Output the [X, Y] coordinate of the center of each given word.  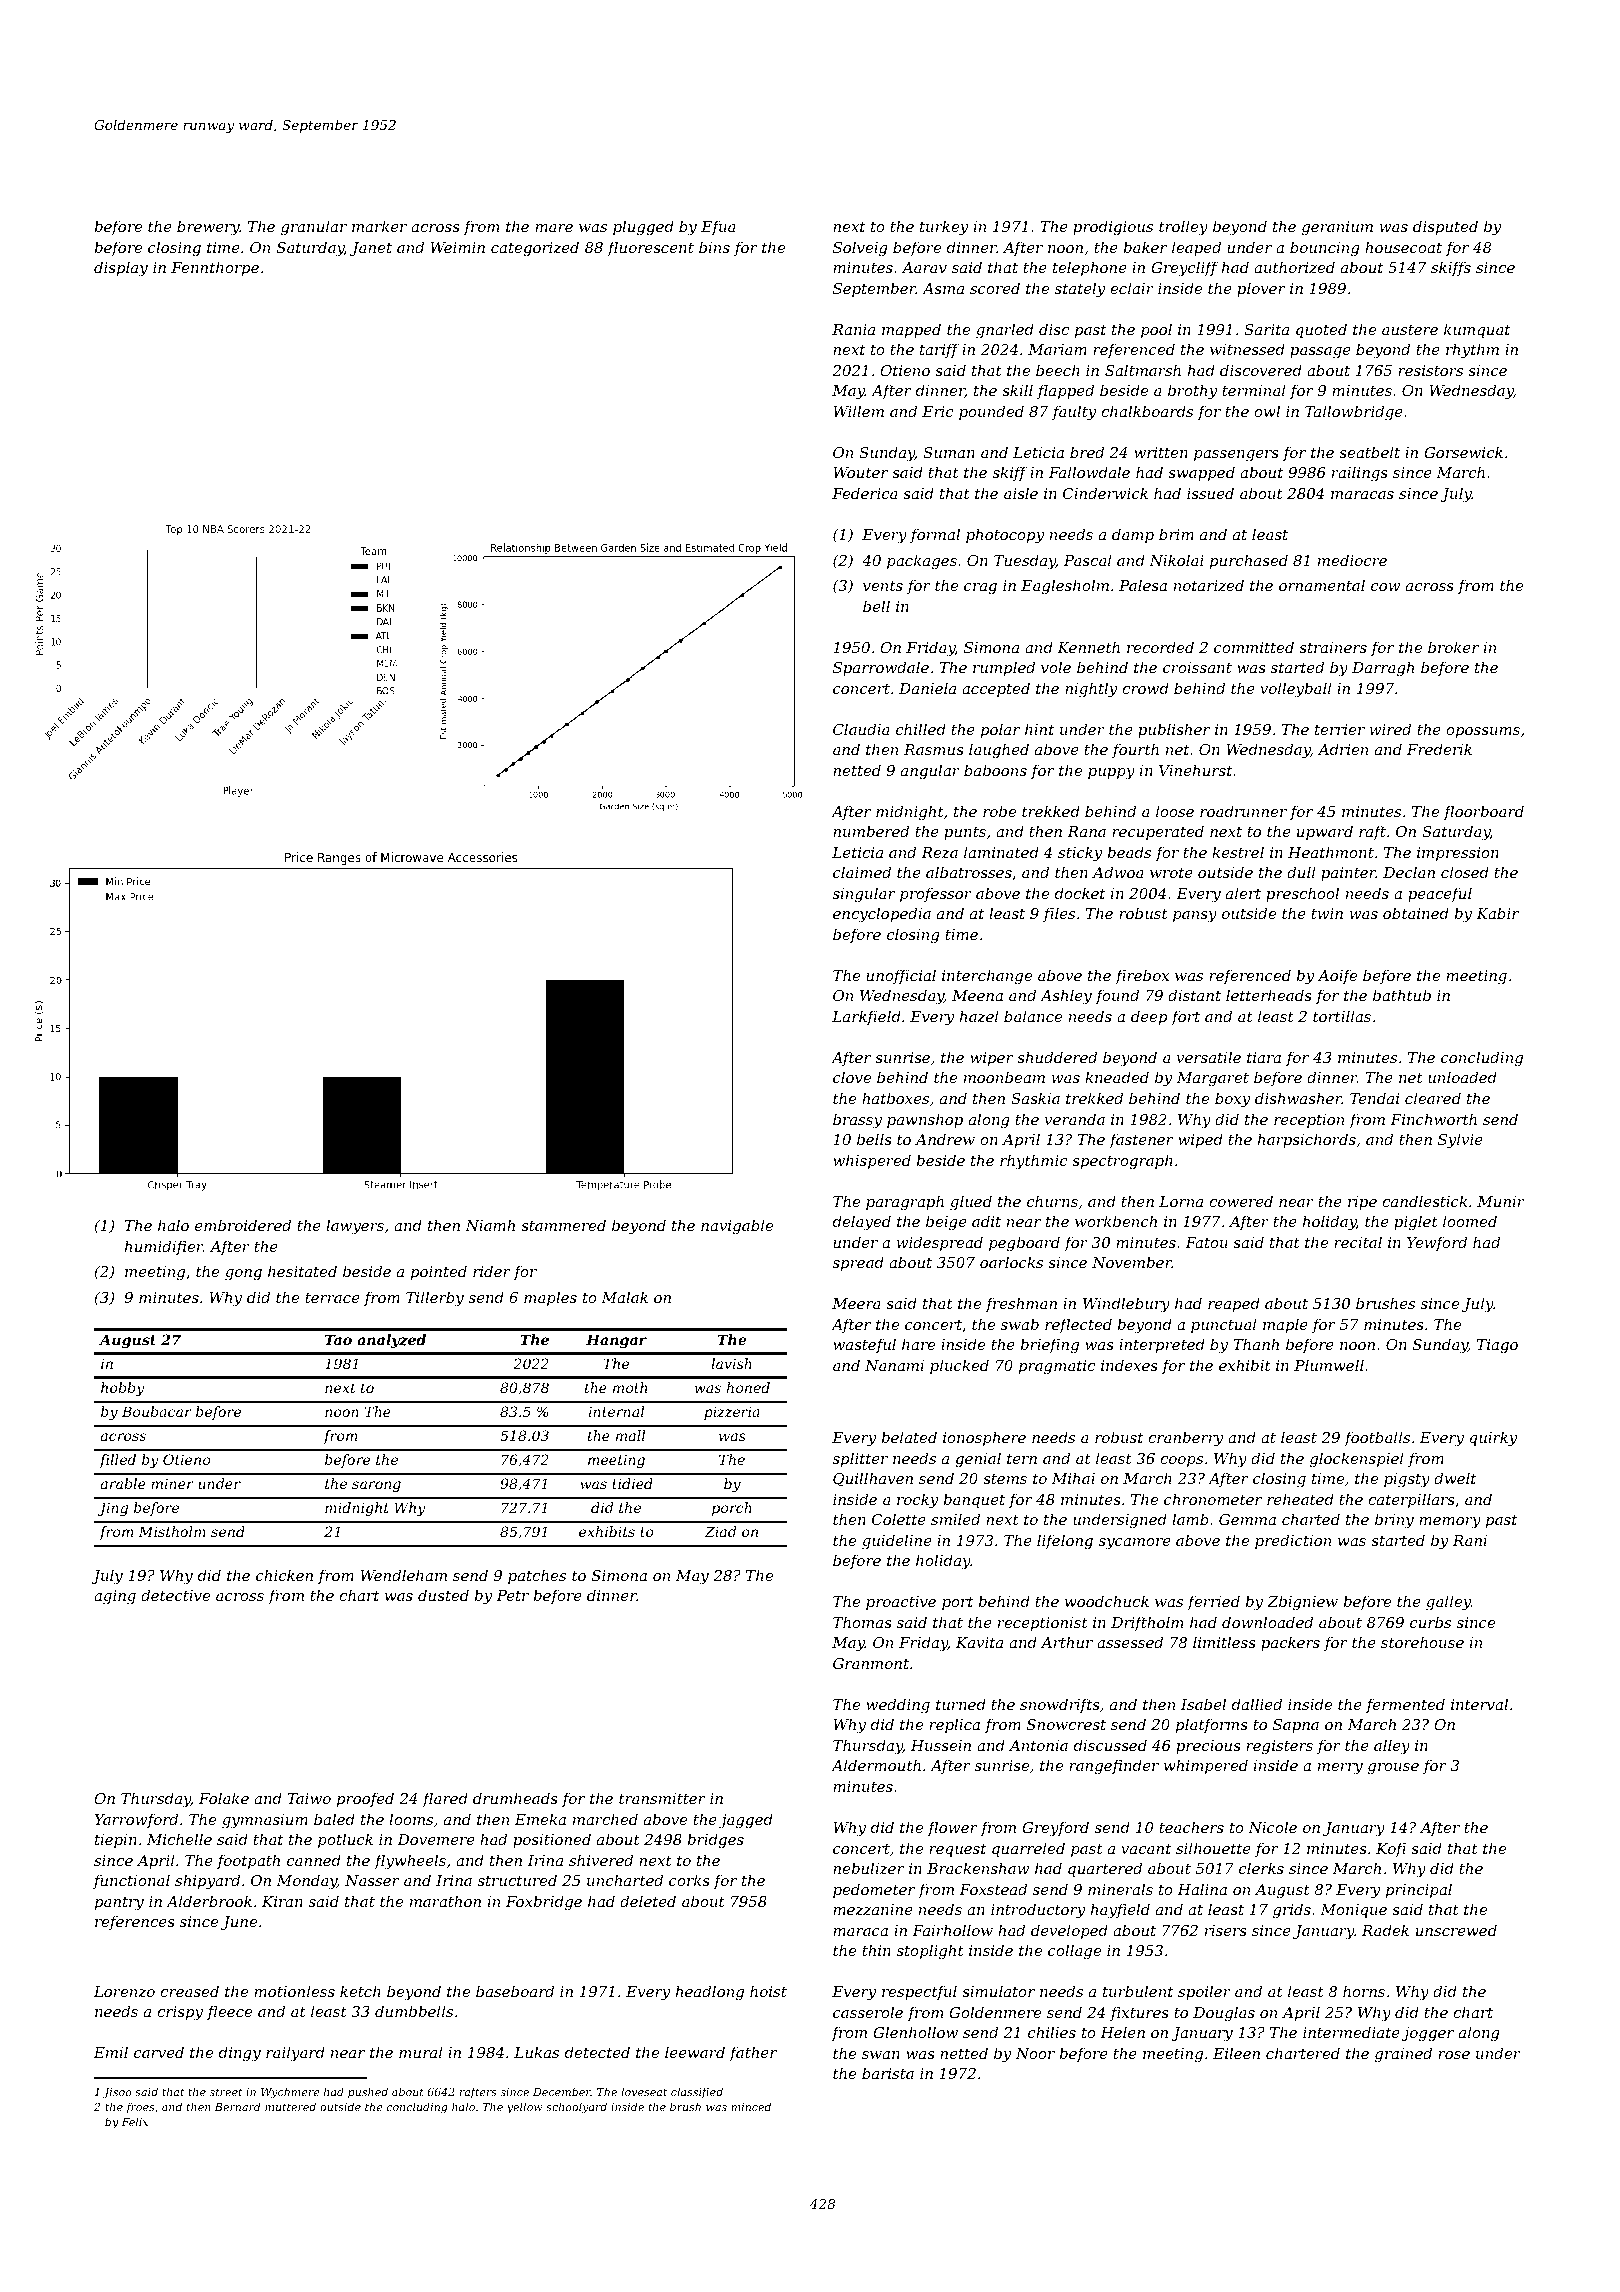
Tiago [1497, 1346]
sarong [376, 1486]
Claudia [861, 729]
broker [1453, 647]
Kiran [282, 1901]
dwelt [1455, 1478]
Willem [858, 411]
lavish [731, 1363]
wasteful [864, 1345]
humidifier [164, 1247]
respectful [919, 1992]
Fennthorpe [215, 268]
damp [1133, 535]
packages [922, 562]
